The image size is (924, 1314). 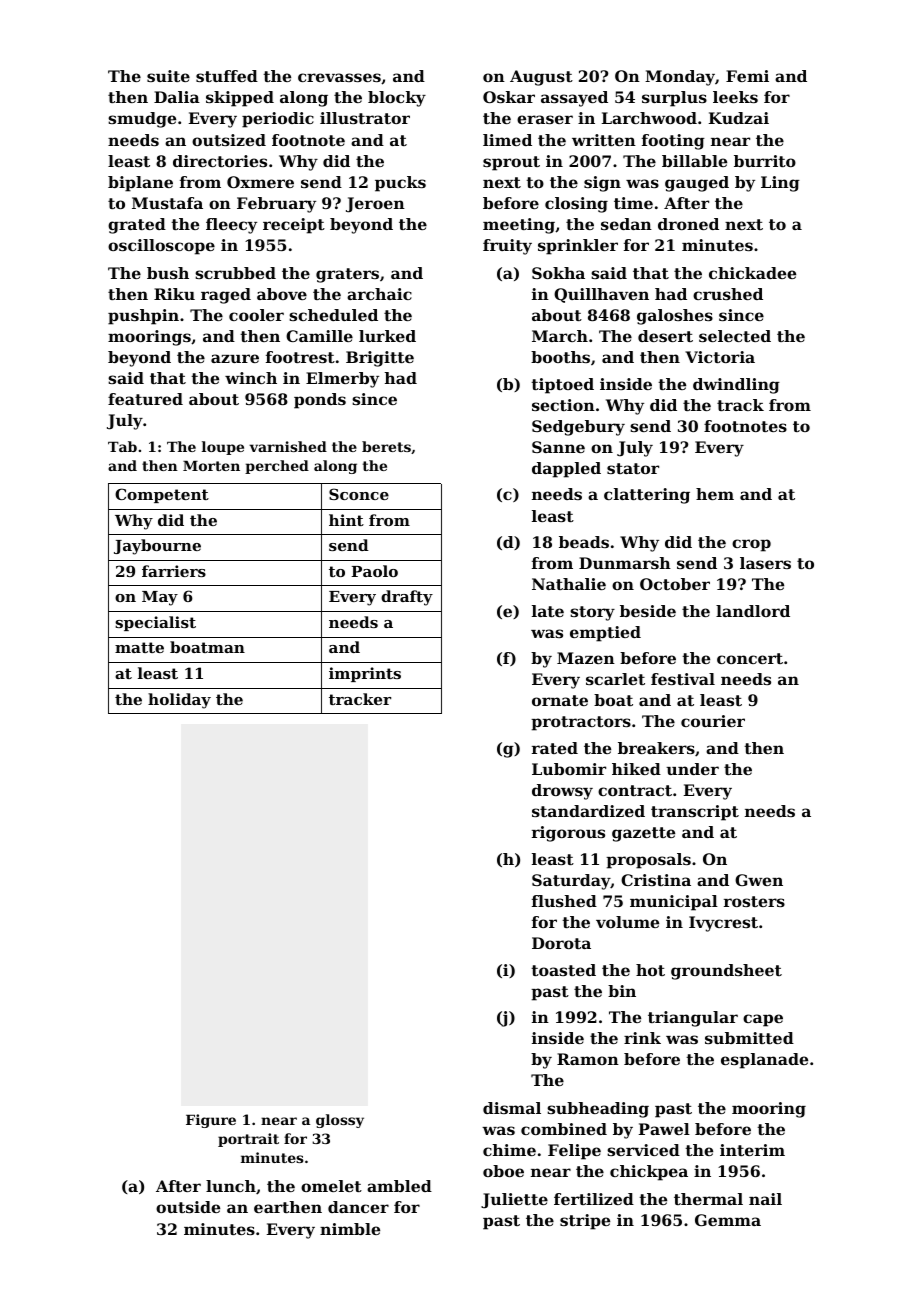 What do you see at coordinates (650, 970) in the screenshot?
I see `hot` at bounding box center [650, 970].
